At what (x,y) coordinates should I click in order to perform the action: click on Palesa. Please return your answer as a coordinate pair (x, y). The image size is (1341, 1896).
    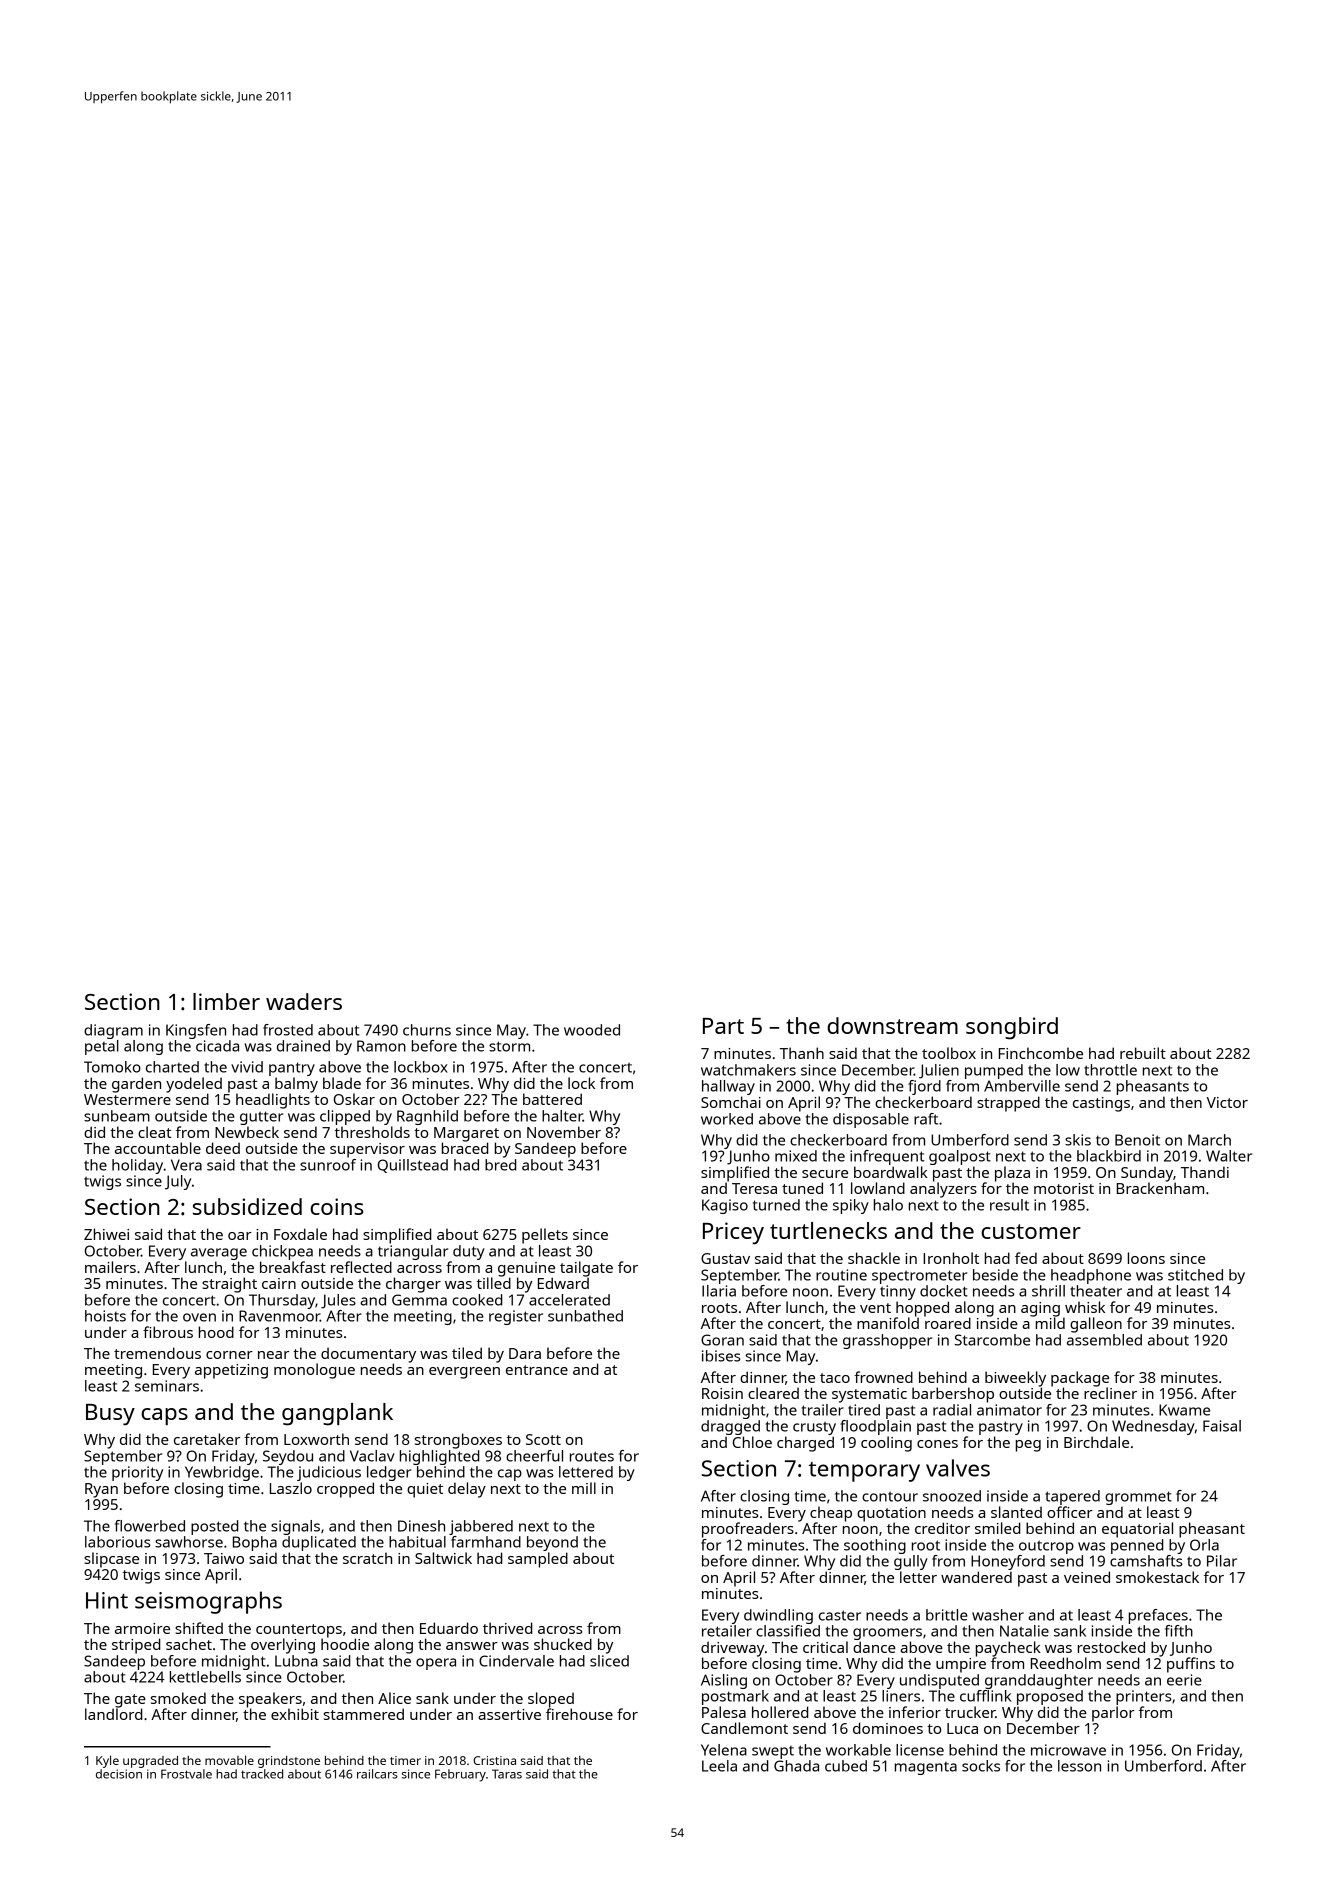
    Looking at the image, I should click on (724, 1712).
